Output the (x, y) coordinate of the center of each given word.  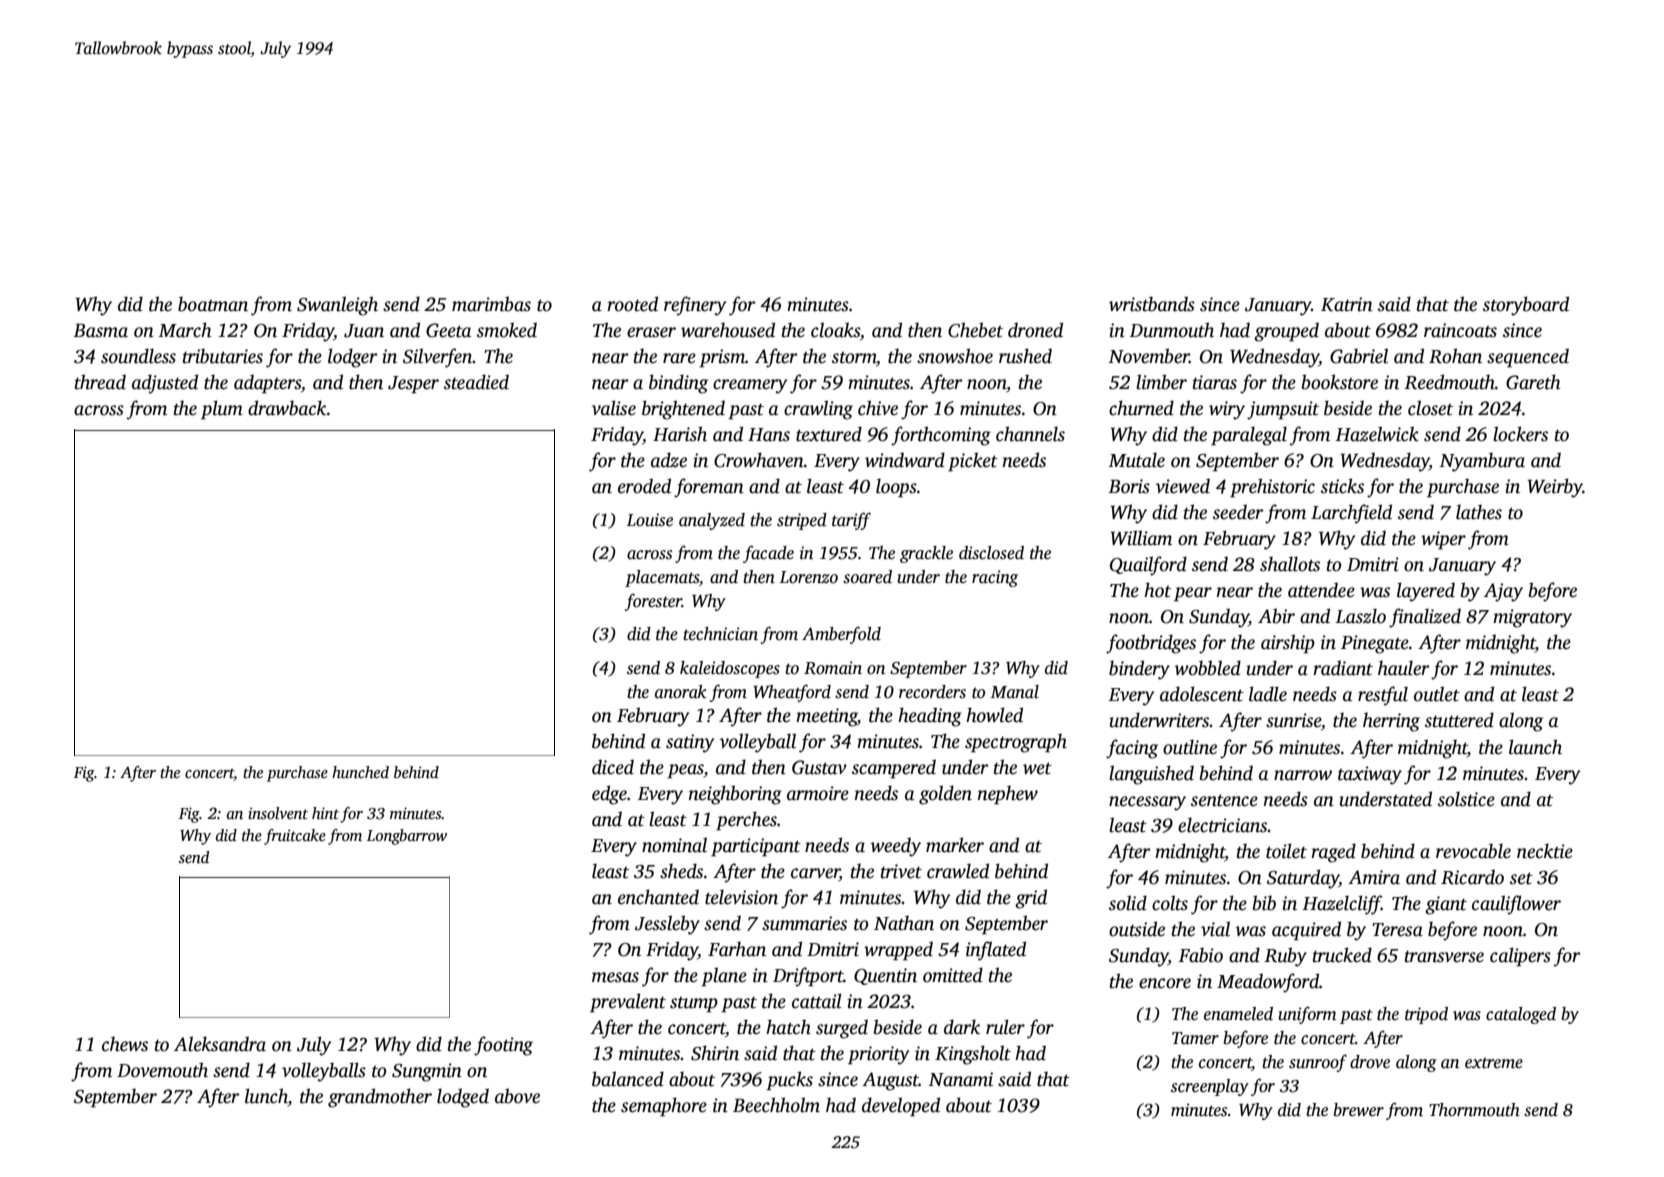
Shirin (715, 1053)
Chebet (975, 330)
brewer (1358, 1110)
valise (614, 408)
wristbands (1152, 304)
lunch (266, 1096)
